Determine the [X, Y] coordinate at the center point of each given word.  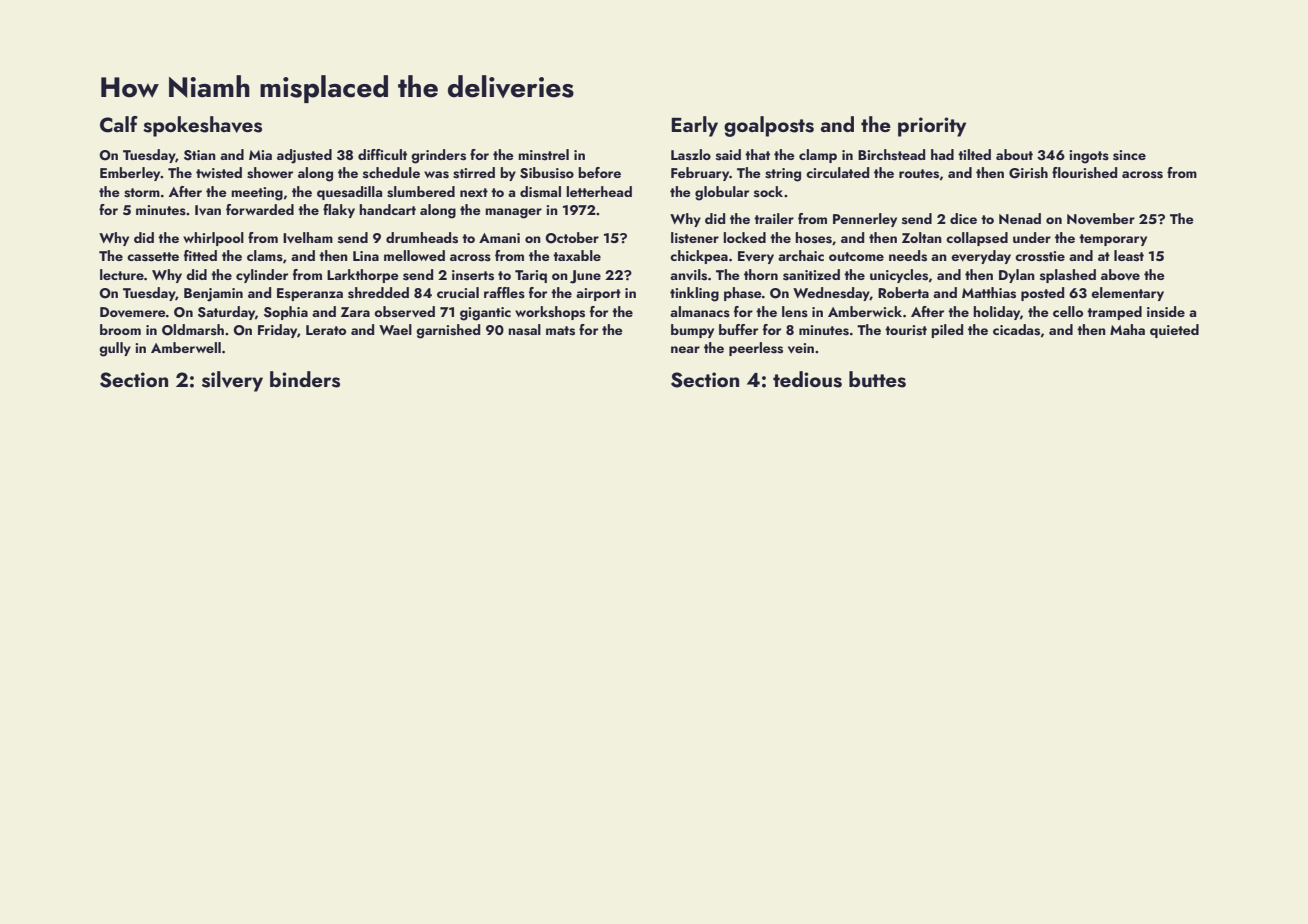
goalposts [769, 126]
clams [265, 256]
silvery [232, 381]
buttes [877, 379]
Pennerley [865, 220]
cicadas [1016, 330]
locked [744, 237]
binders [305, 379]
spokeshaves [202, 126]
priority [932, 127]
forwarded [260, 209]
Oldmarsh [193, 330]
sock [768, 192]
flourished [1084, 173]
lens [795, 312]
